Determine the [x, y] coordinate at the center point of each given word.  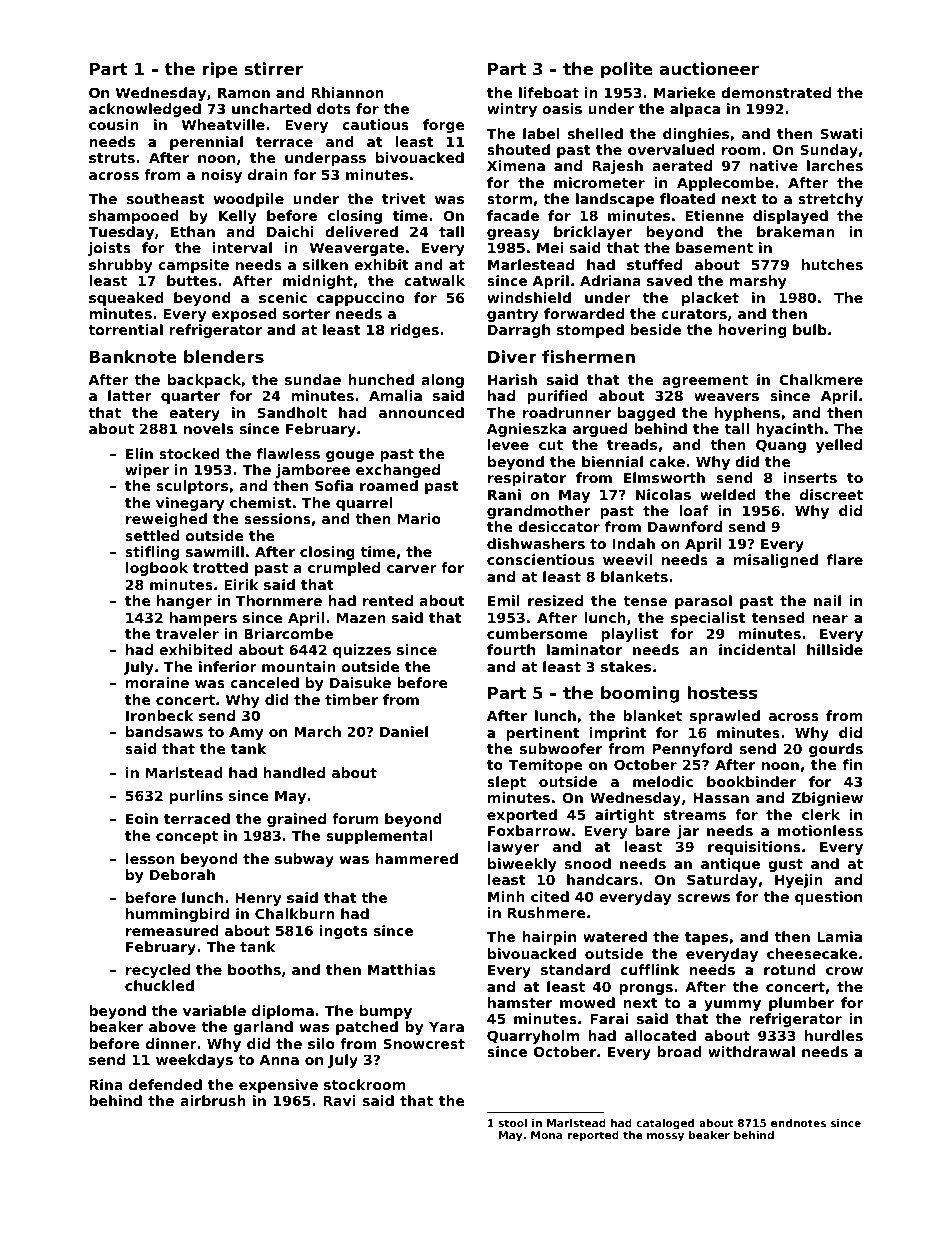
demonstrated [776, 92]
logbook [157, 569]
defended [165, 1084]
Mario [419, 518]
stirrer [273, 68]
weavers [726, 397]
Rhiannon [347, 92]
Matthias [402, 969]
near [830, 619]
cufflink [649, 969]
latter [130, 395]
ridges [415, 331]
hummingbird [177, 915]
